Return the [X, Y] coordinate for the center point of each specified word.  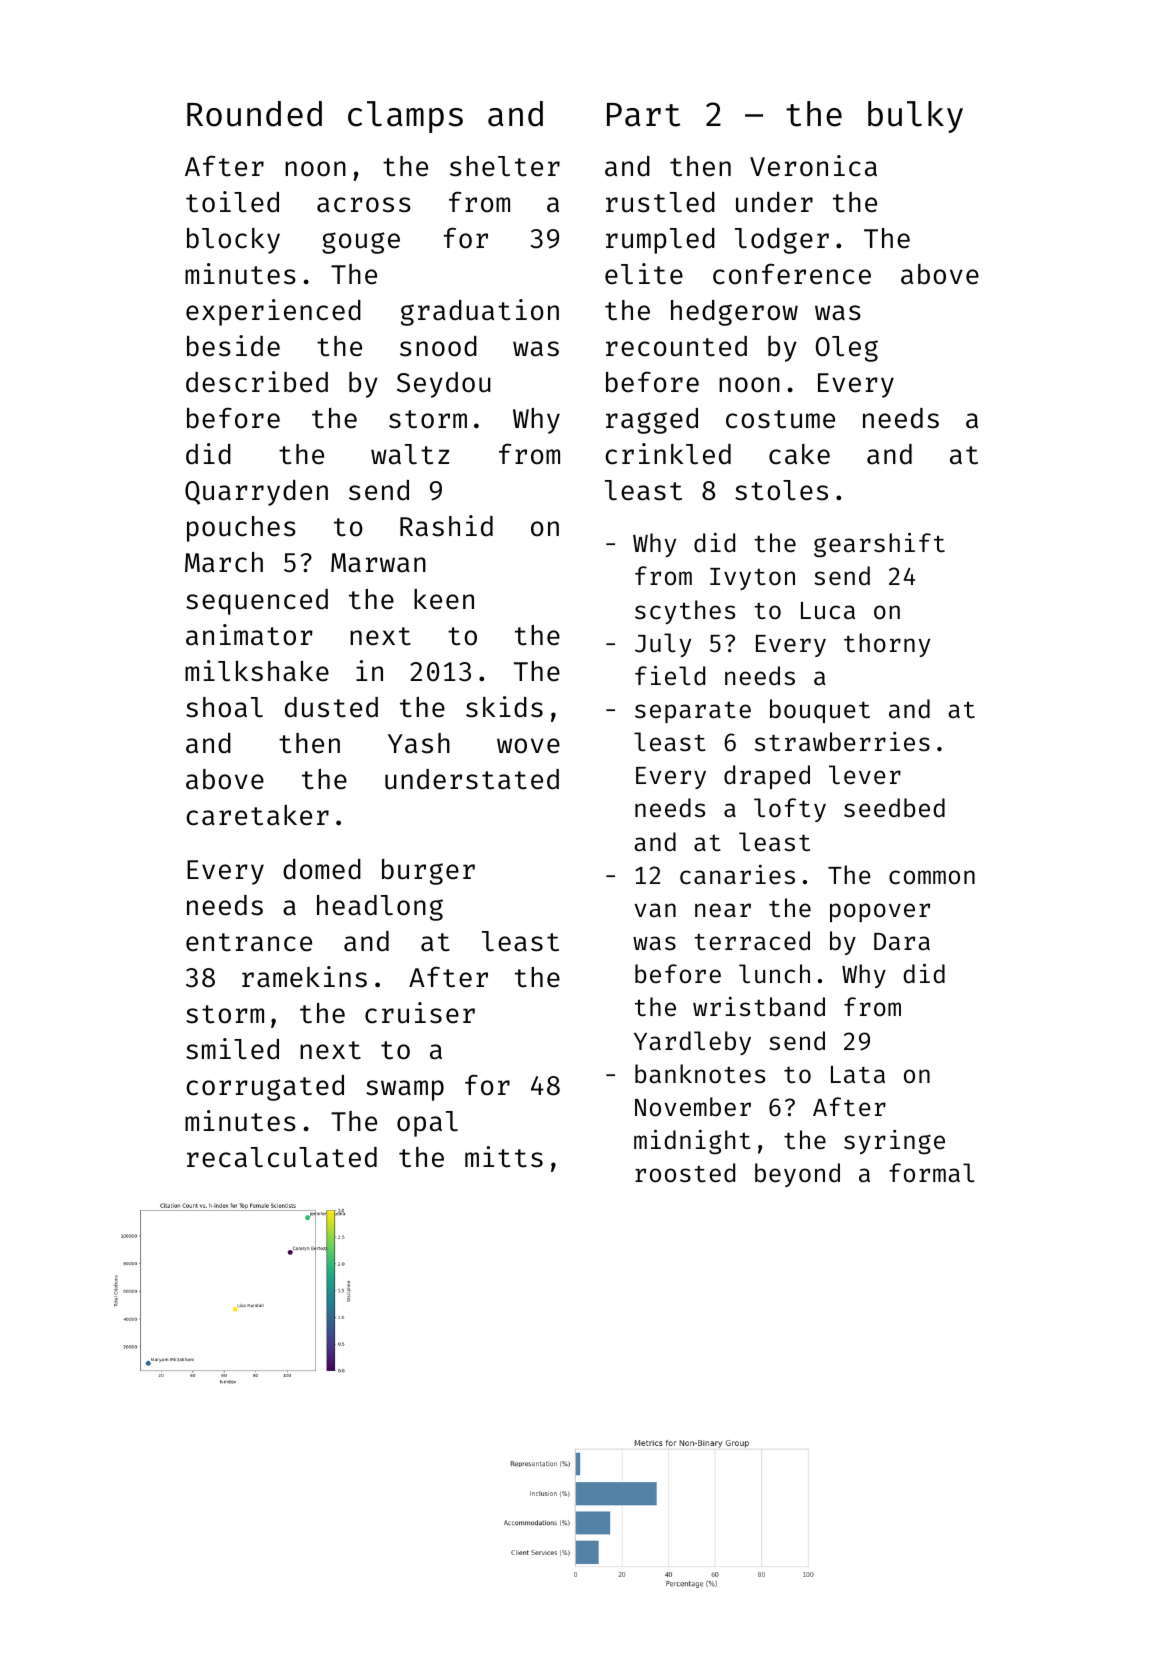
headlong [380, 908]
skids [504, 707]
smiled [232, 1049]
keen [444, 599]
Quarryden [256, 493]
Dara [902, 942]
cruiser [420, 1013]
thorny [887, 645]
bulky [915, 117]
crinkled [668, 454]
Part [643, 115]
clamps [405, 117]
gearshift [879, 545]
